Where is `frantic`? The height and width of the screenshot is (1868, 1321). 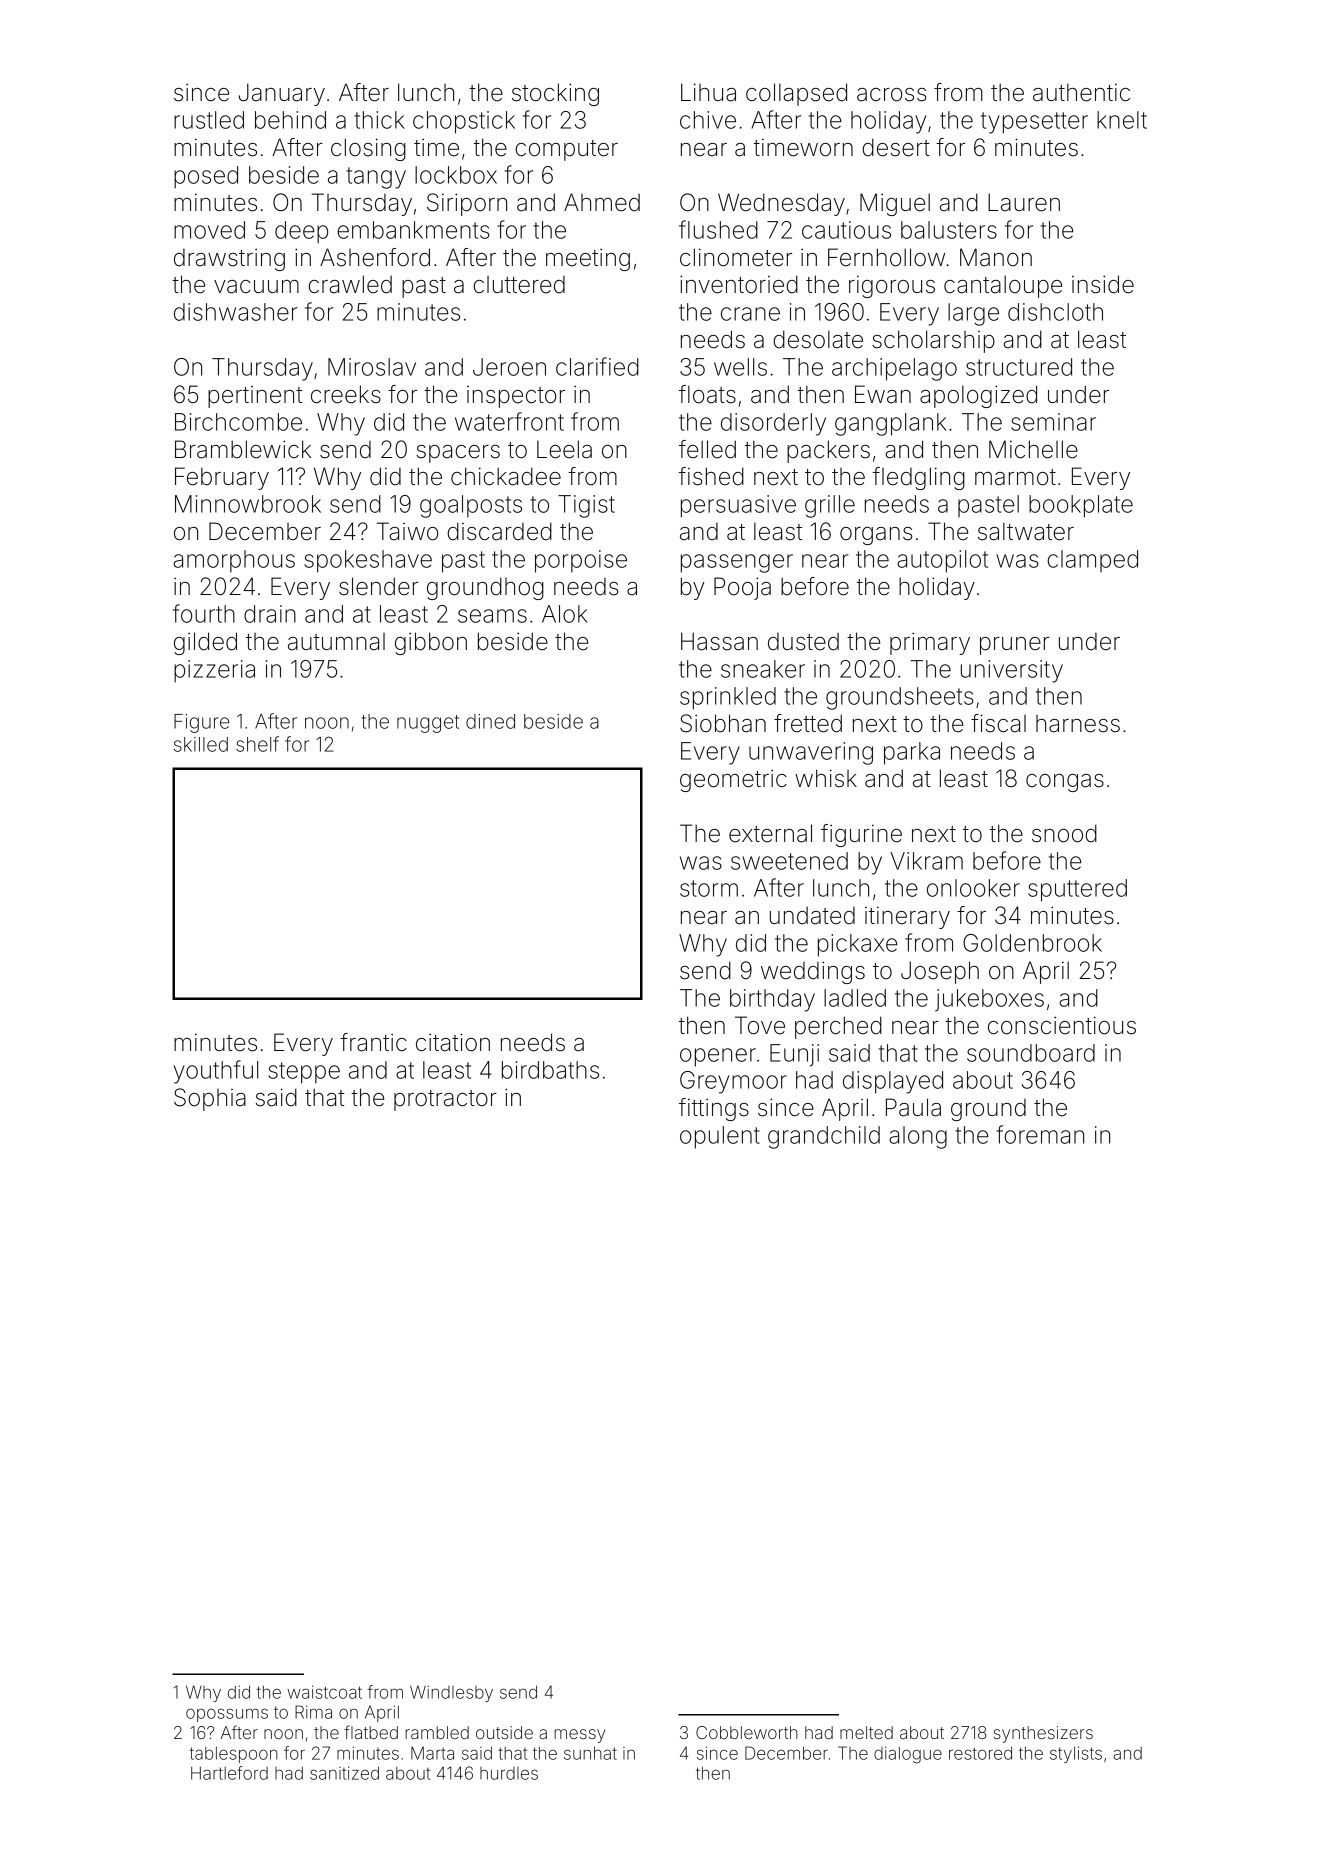 frantic is located at coordinates (373, 1042).
